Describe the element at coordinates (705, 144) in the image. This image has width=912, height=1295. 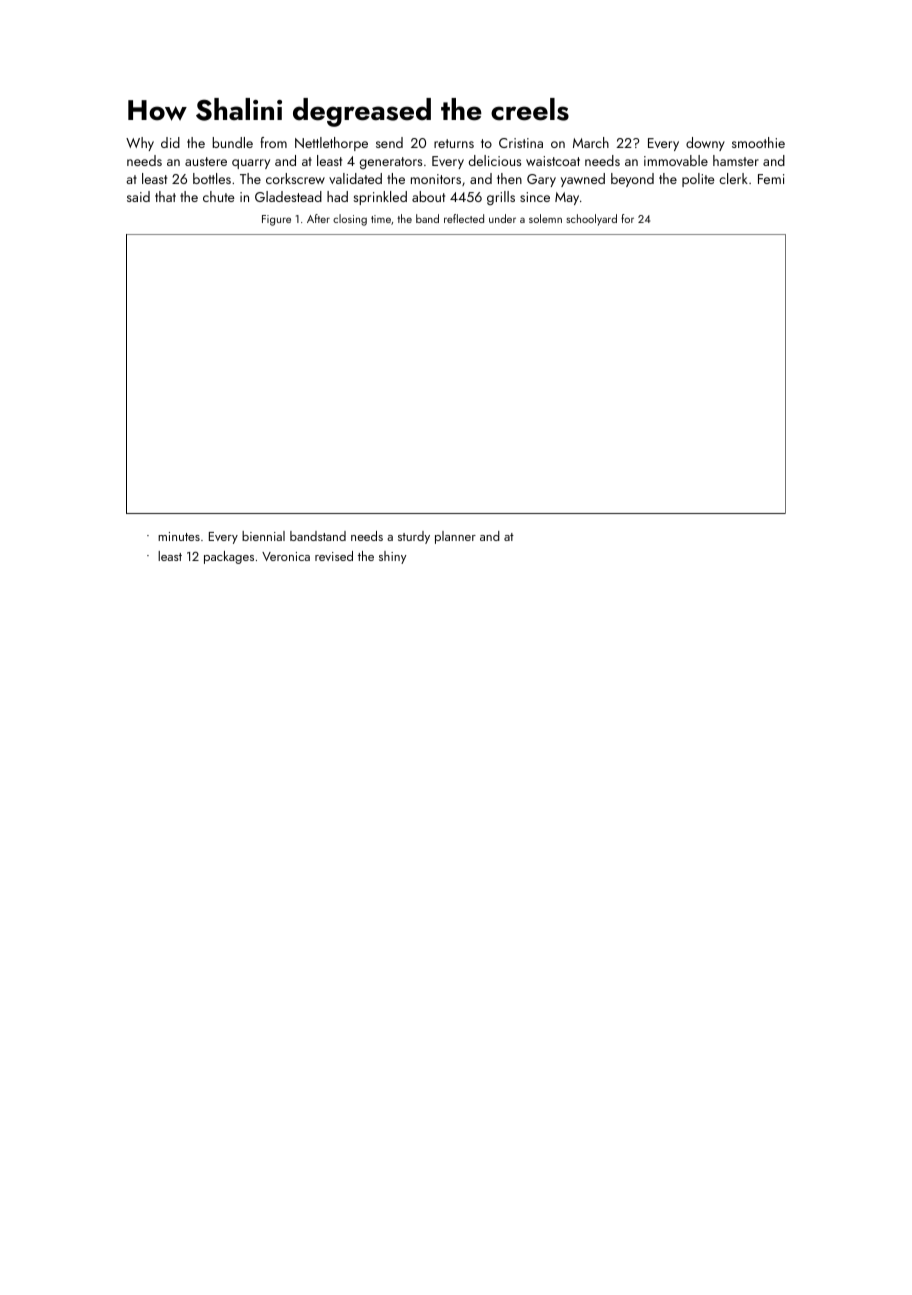
I see `downy` at that location.
